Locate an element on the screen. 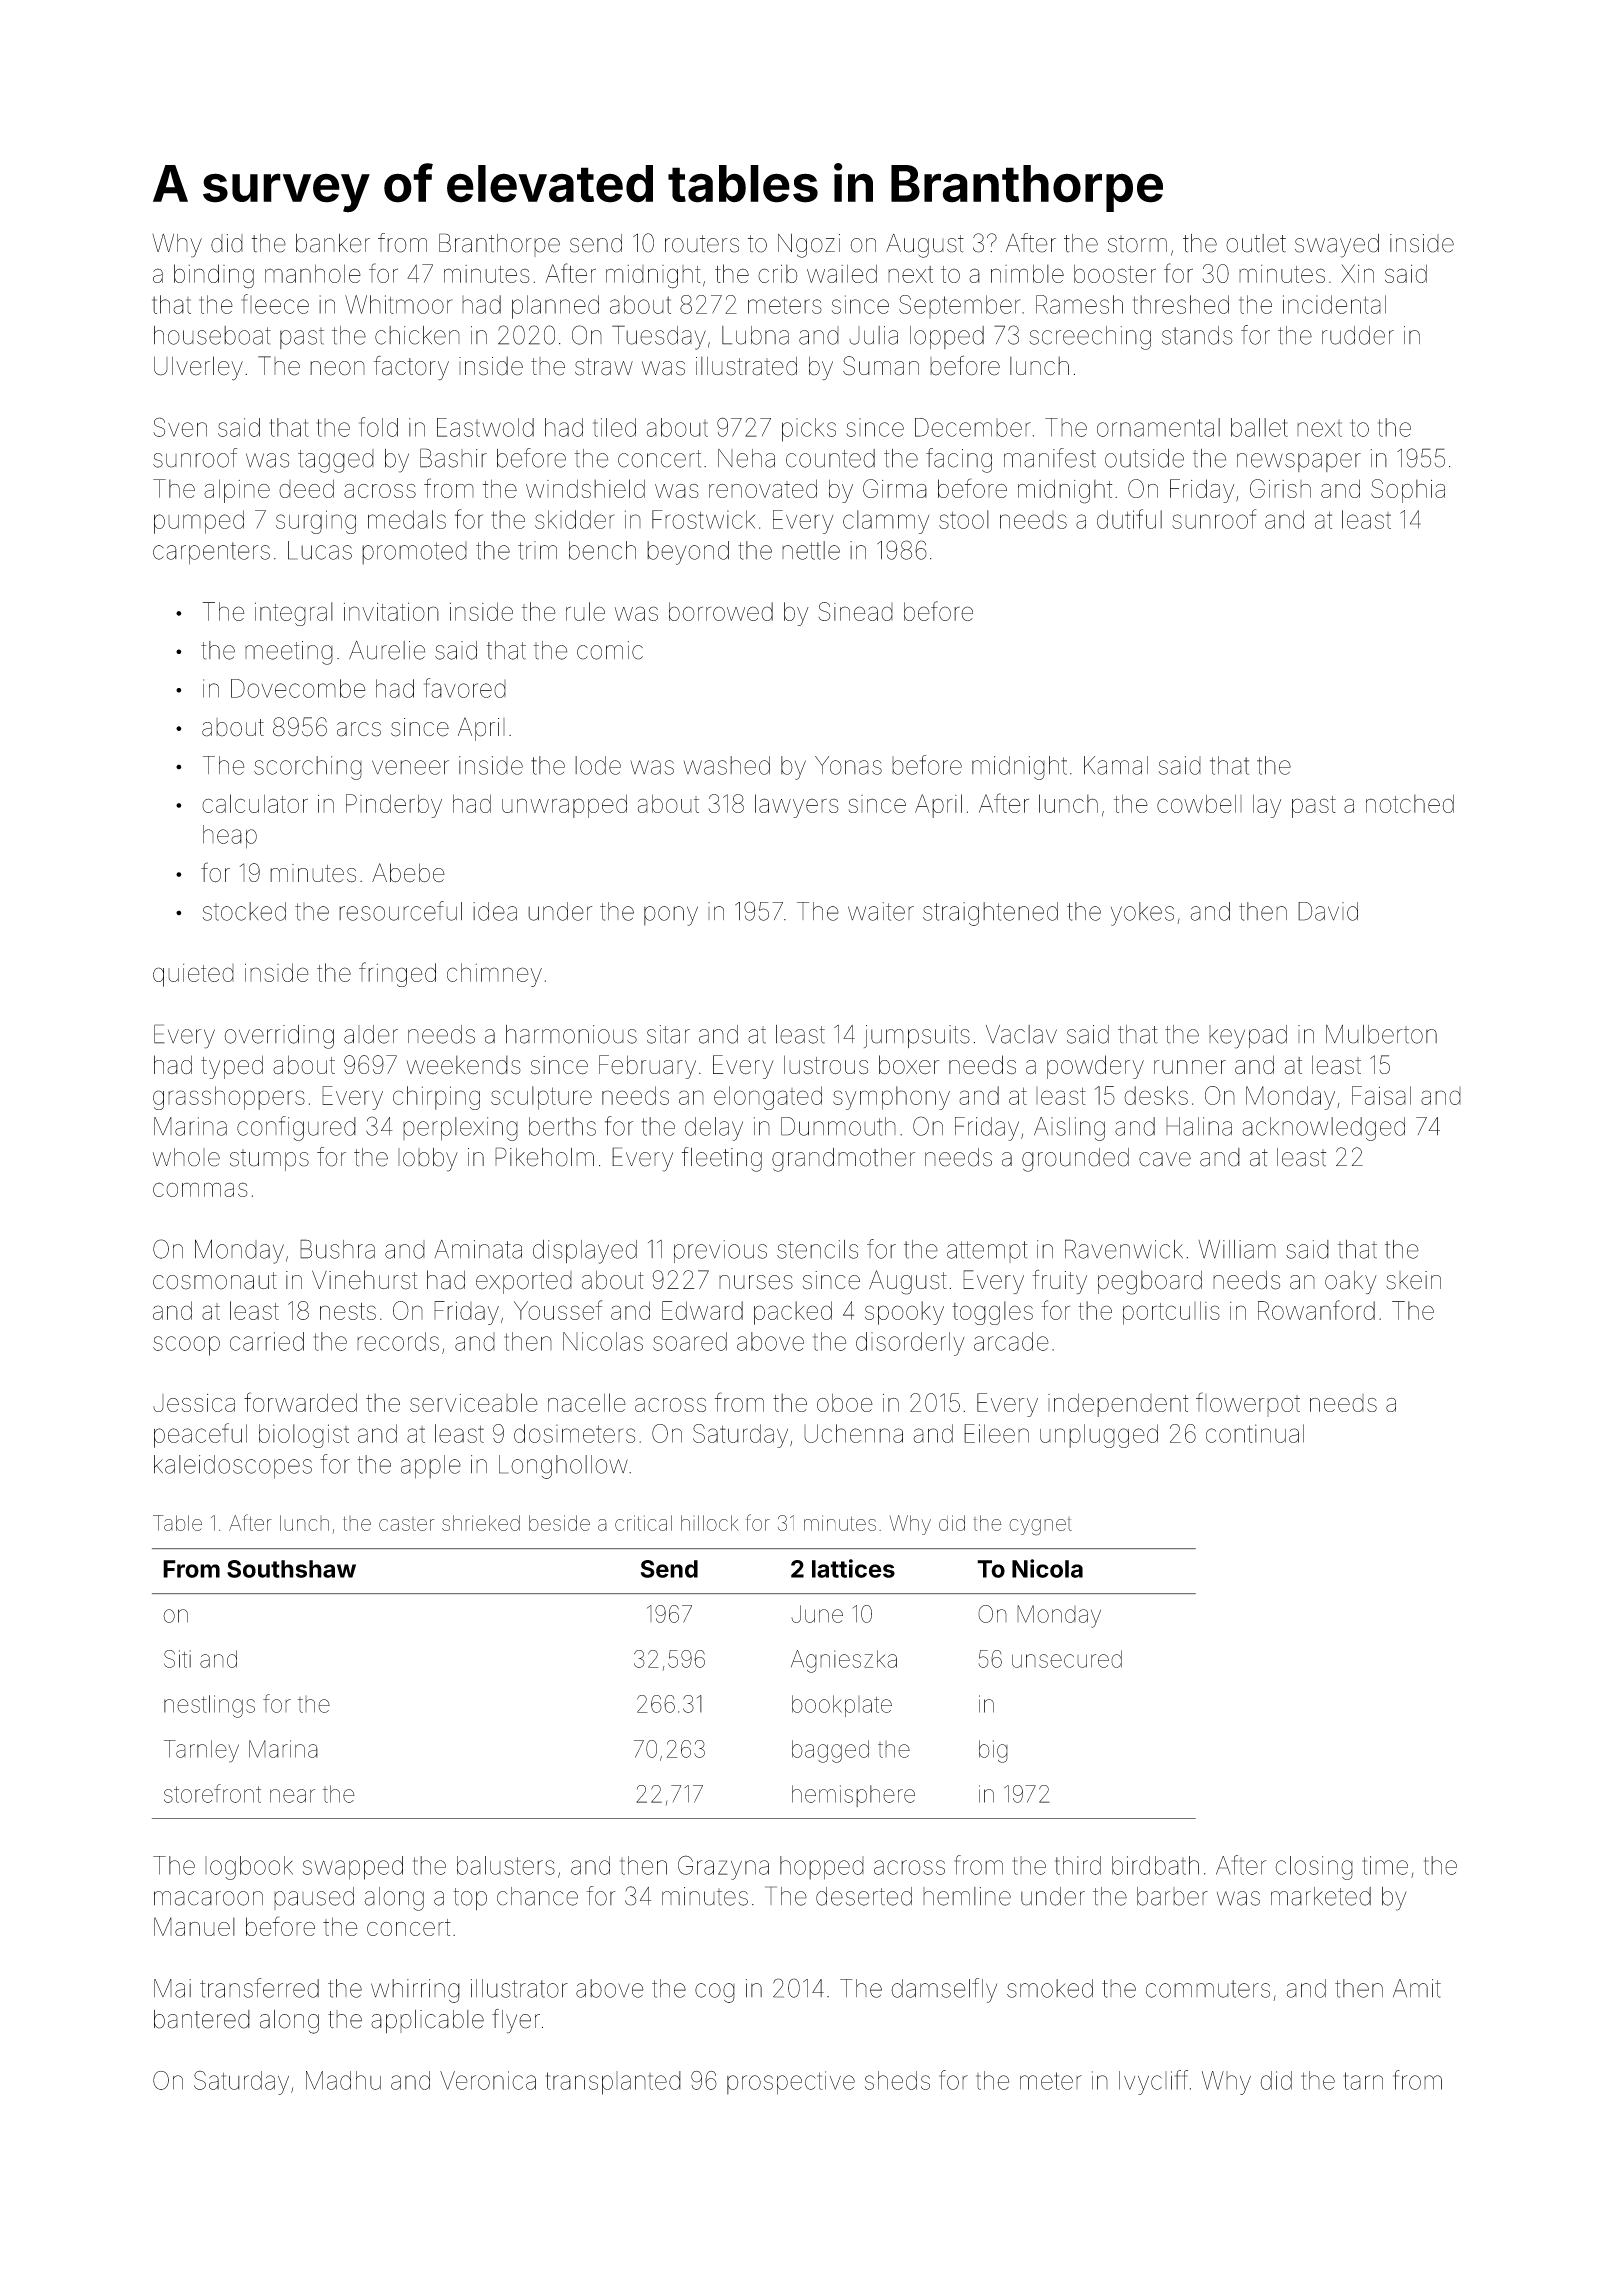 This screenshot has width=1620, height=2292. skein is located at coordinates (1413, 1280).
